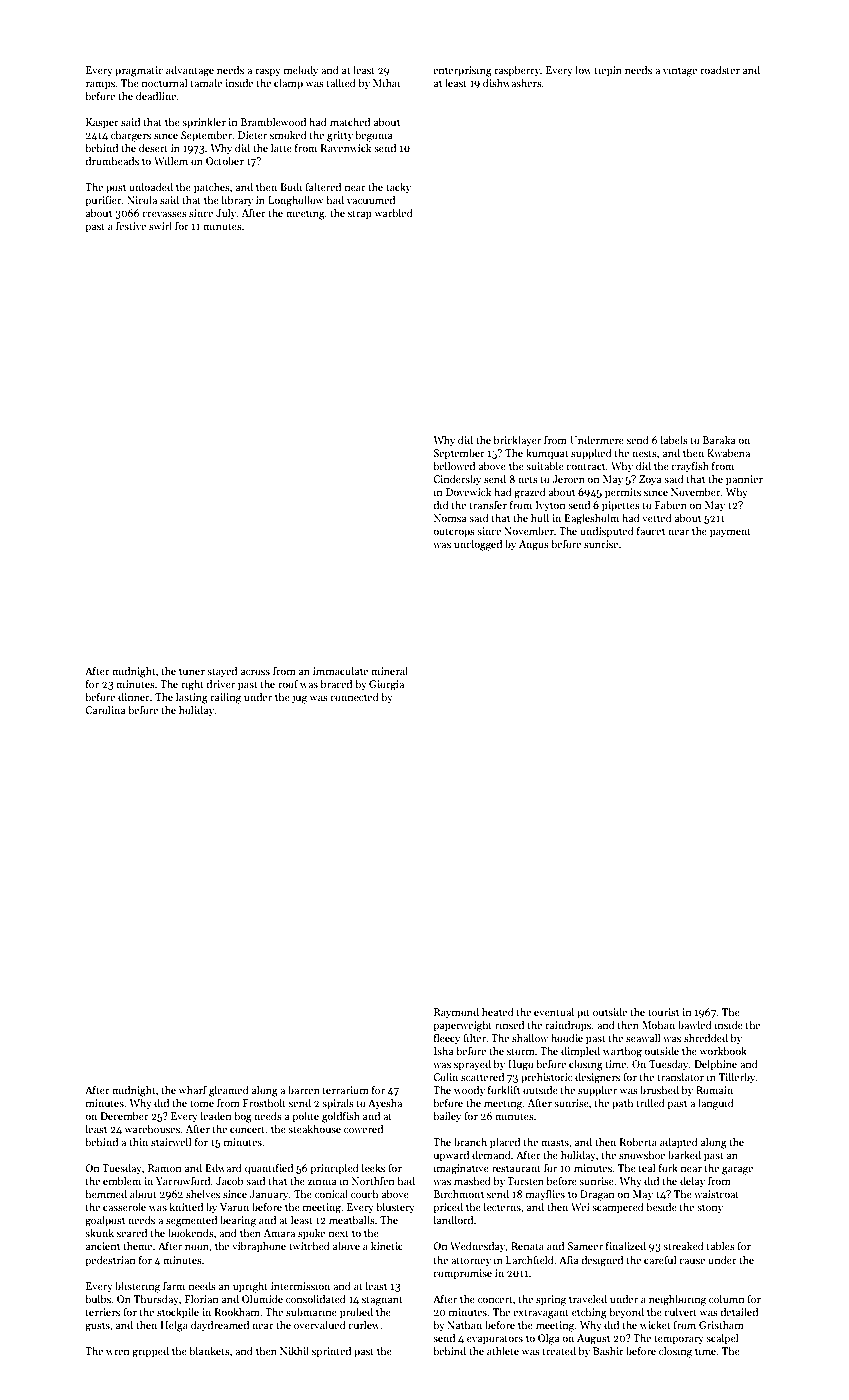  What do you see at coordinates (608, 71) in the screenshot?
I see `tiepin` at bounding box center [608, 71].
